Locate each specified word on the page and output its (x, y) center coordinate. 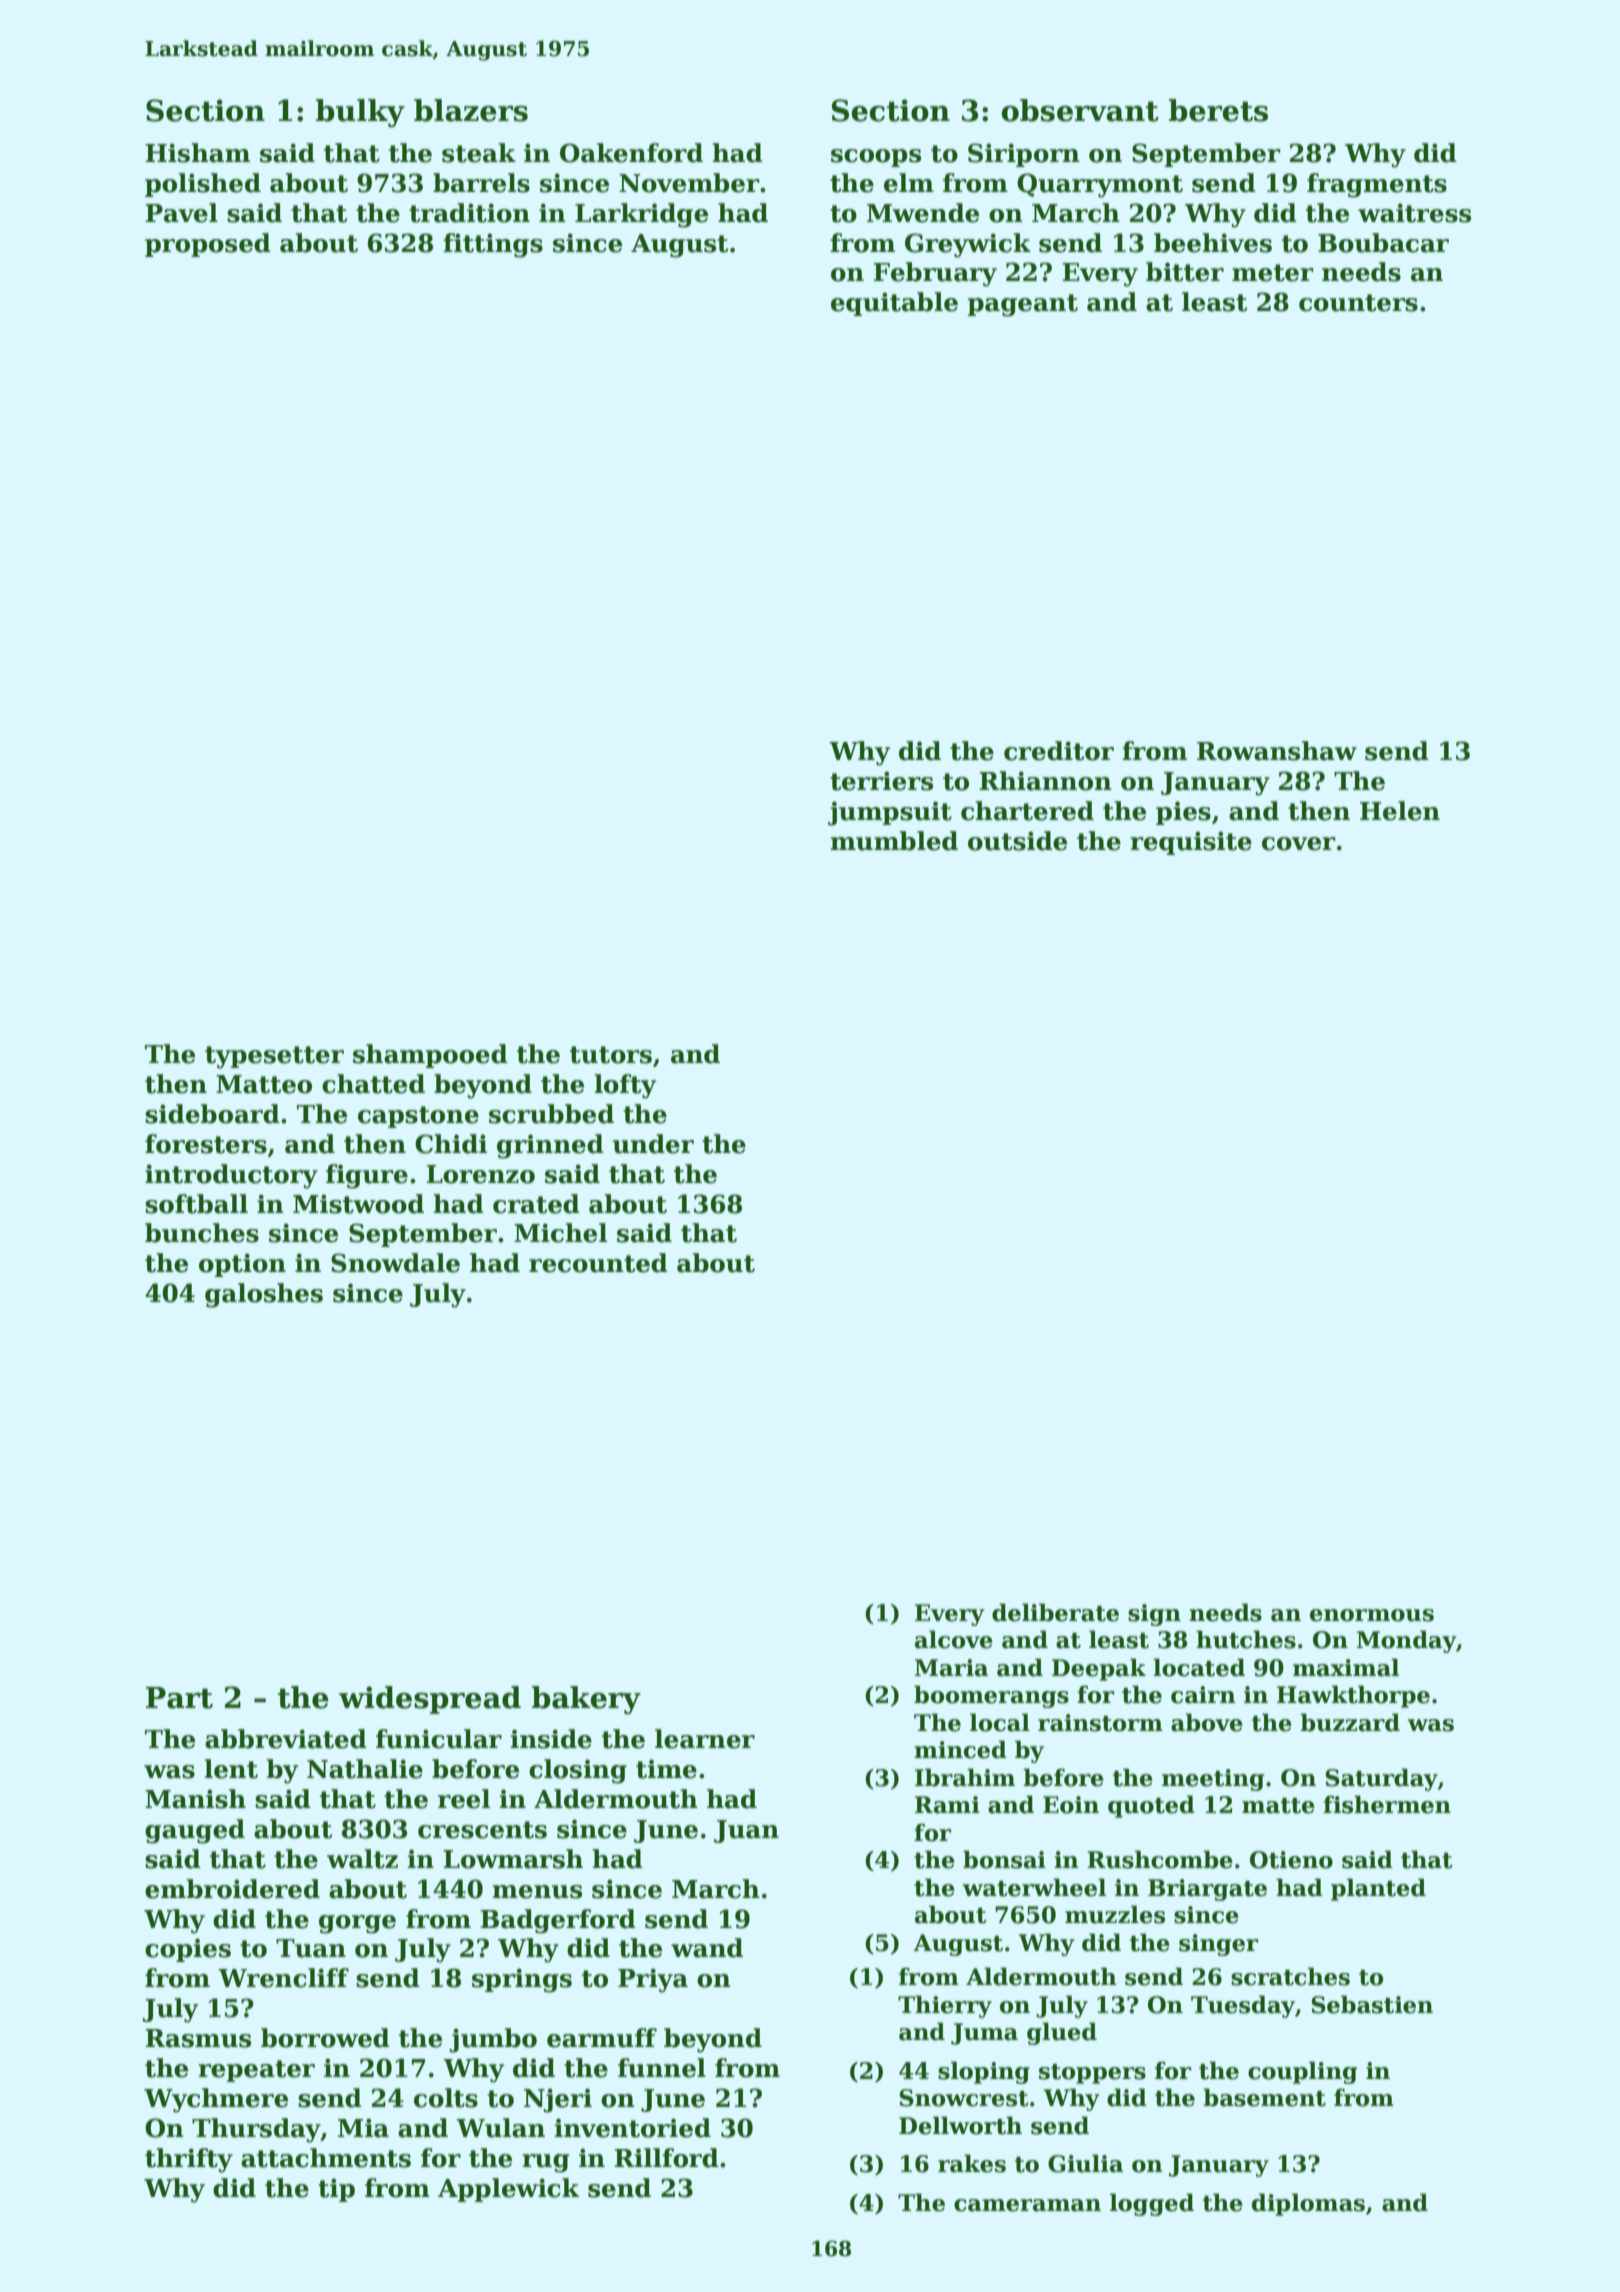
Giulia (1085, 2163)
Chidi (451, 1144)
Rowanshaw (1277, 751)
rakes (972, 2163)
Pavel (181, 213)
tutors (611, 1055)
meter (1273, 273)
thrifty (189, 2160)
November (689, 183)
